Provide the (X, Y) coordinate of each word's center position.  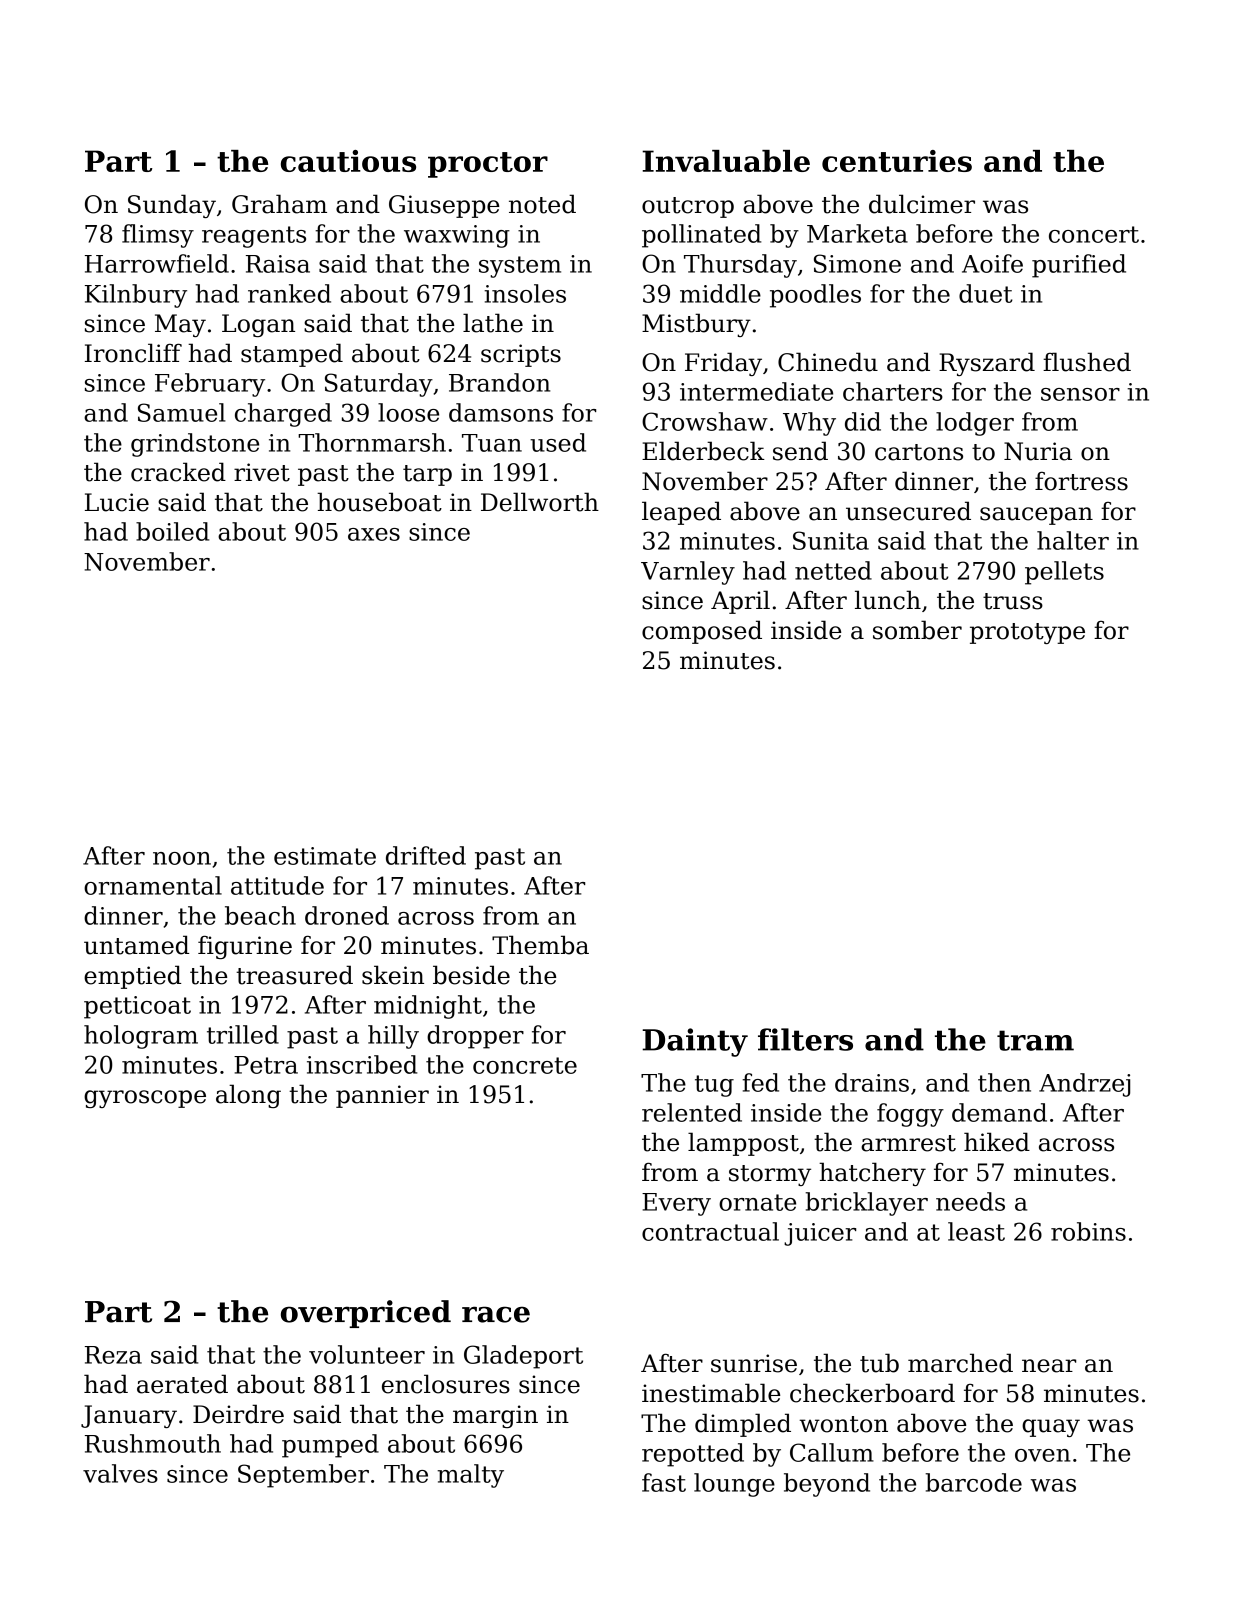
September (303, 1476)
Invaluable (726, 161)
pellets (1064, 573)
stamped (292, 355)
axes (374, 534)
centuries (897, 161)
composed (702, 632)
